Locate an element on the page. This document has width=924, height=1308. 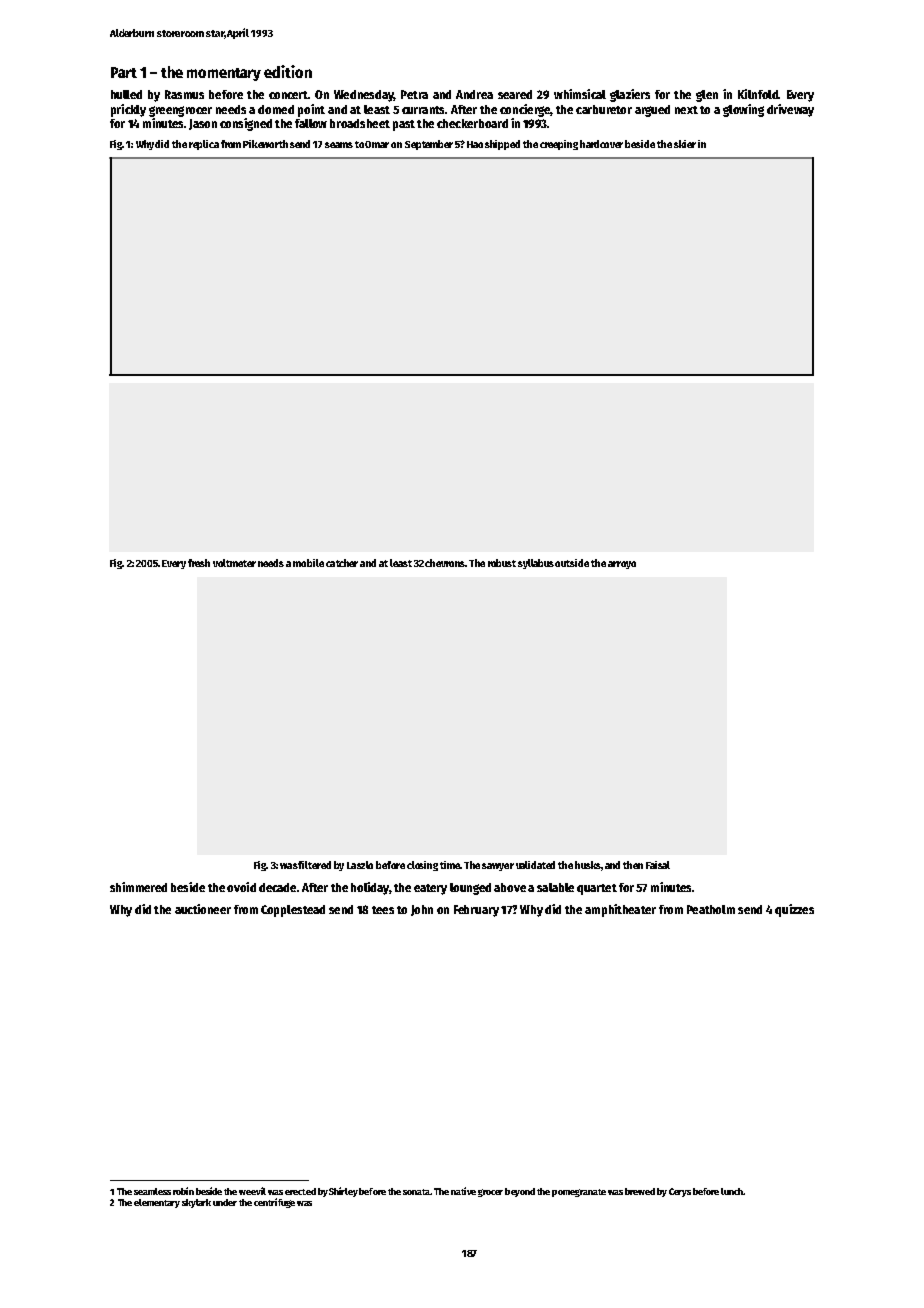
elementary is located at coordinates (157, 1203).
